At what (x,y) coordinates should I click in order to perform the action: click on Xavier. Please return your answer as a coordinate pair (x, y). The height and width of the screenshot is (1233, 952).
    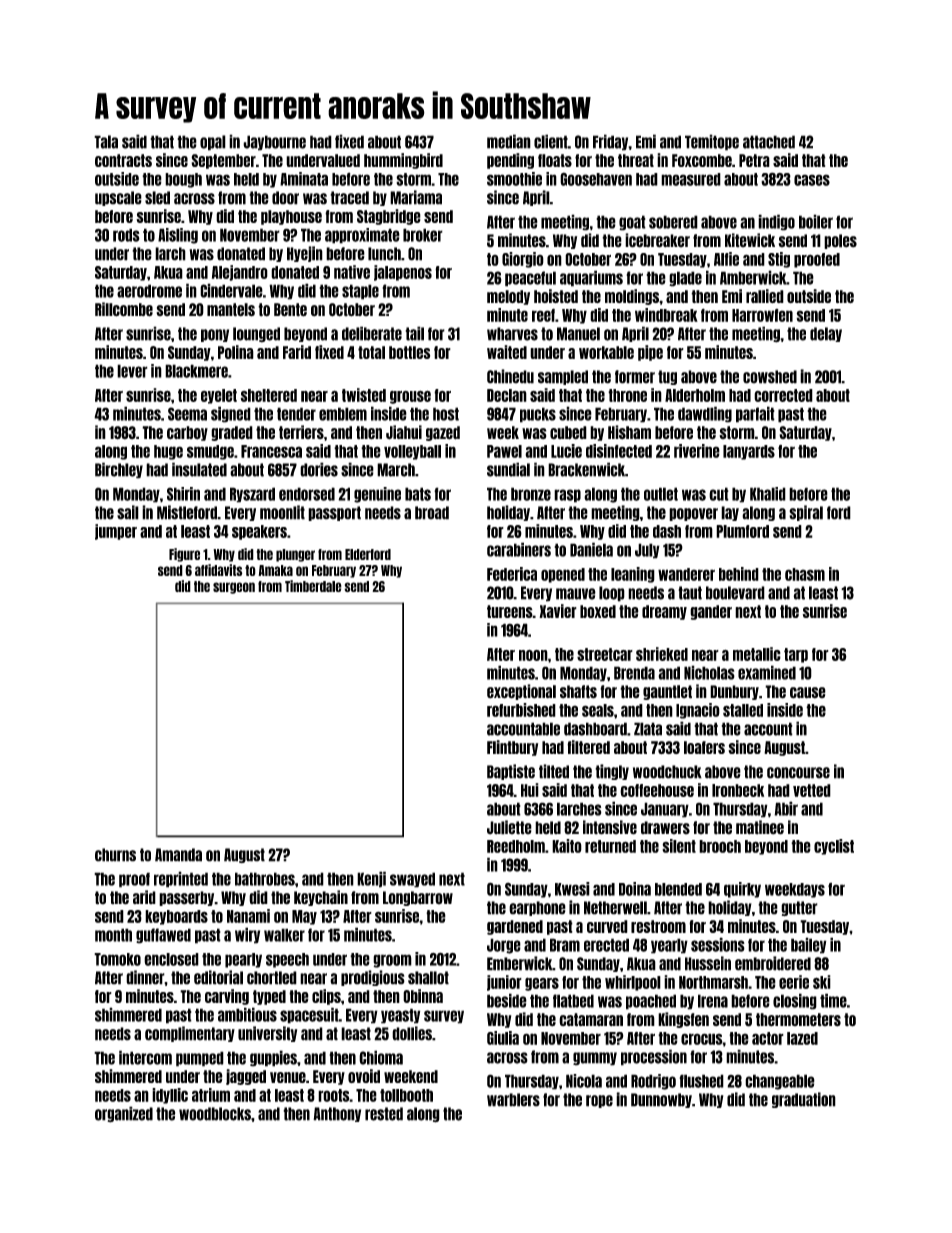
    Looking at the image, I should click on (558, 611).
